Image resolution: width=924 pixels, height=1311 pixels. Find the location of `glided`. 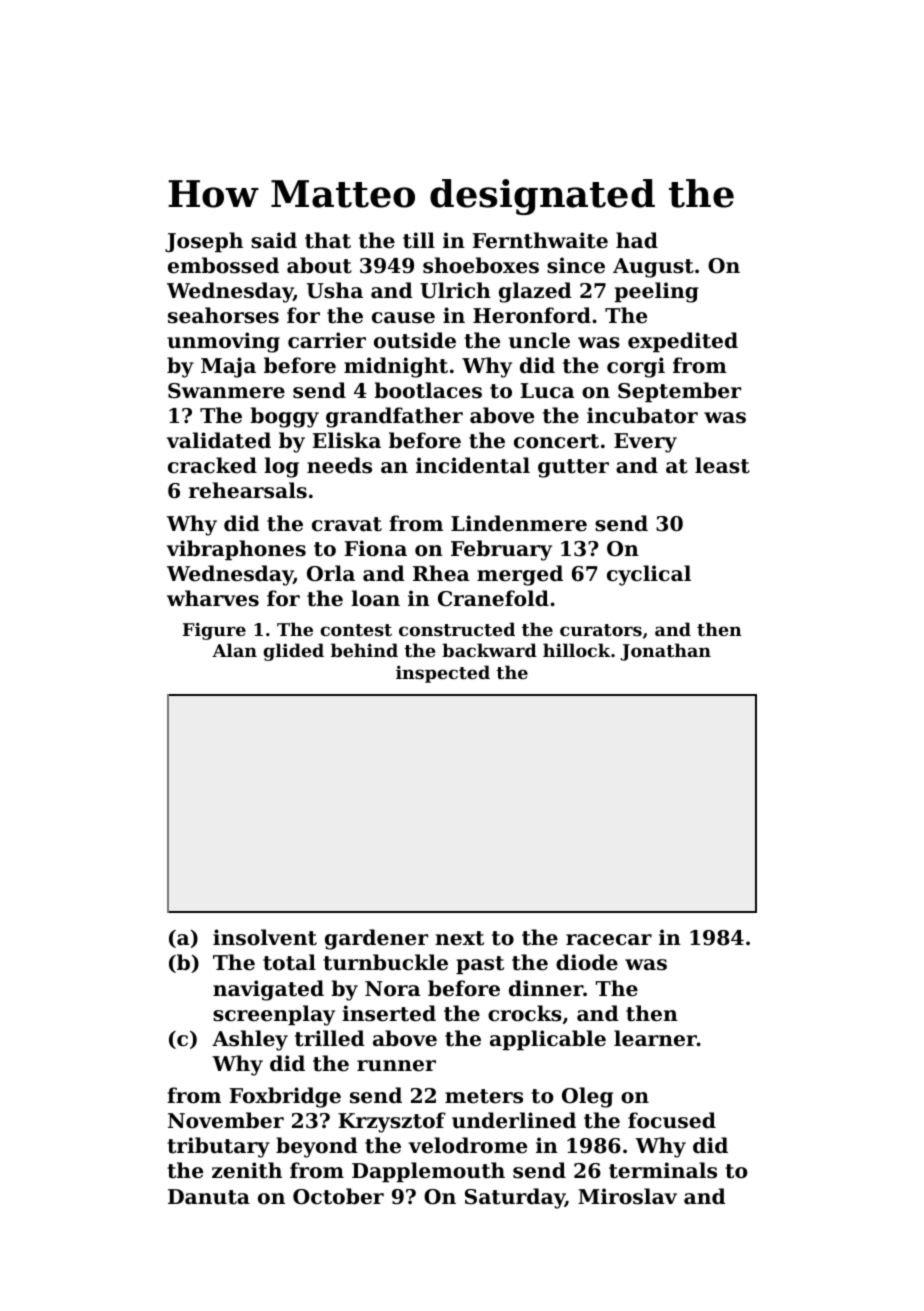

glided is located at coordinates (293, 652).
